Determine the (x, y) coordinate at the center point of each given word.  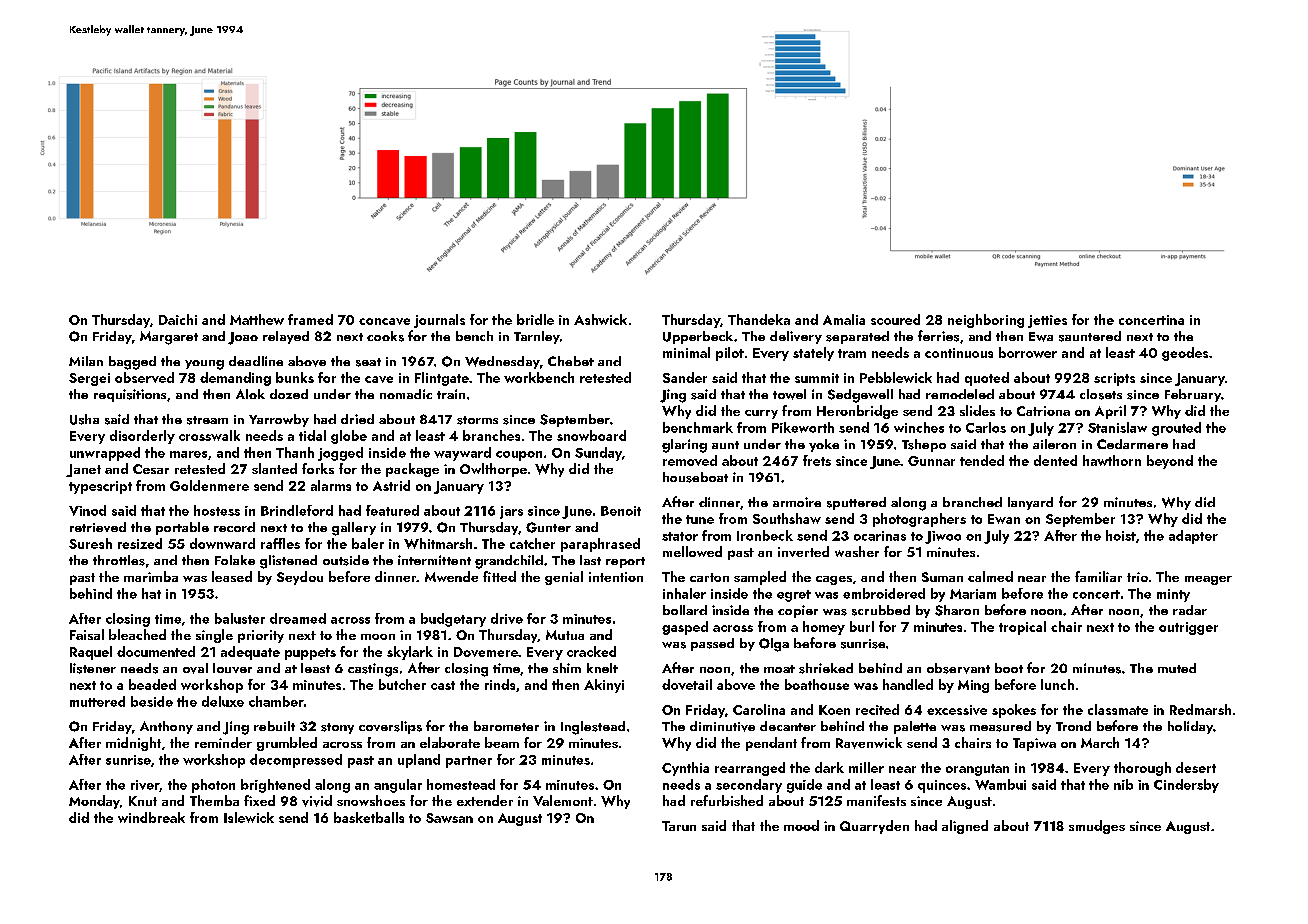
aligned (965, 827)
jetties (1047, 321)
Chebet (571, 361)
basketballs (369, 817)
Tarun (679, 826)
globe (349, 437)
